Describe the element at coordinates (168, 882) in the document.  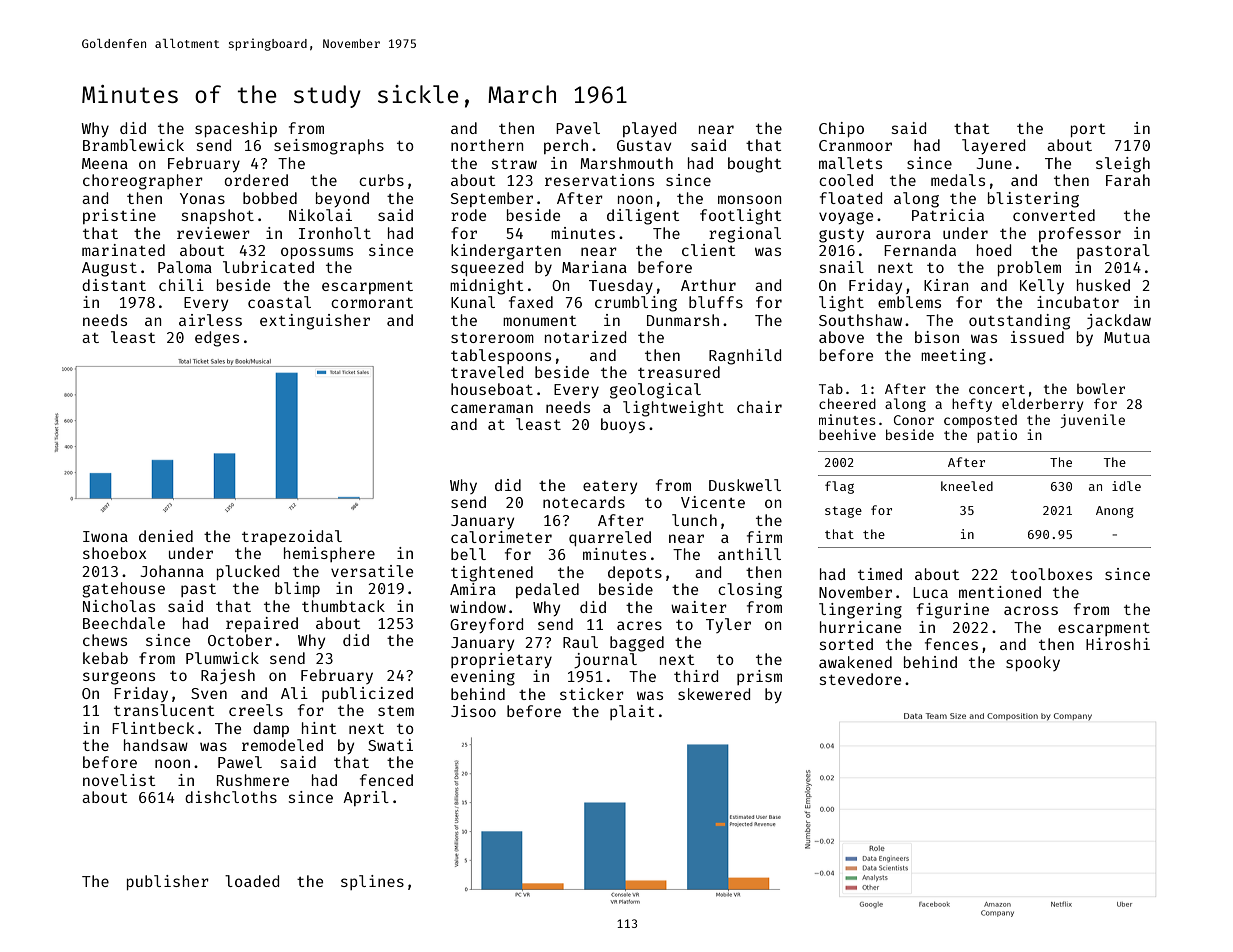
I see `publisher` at that location.
